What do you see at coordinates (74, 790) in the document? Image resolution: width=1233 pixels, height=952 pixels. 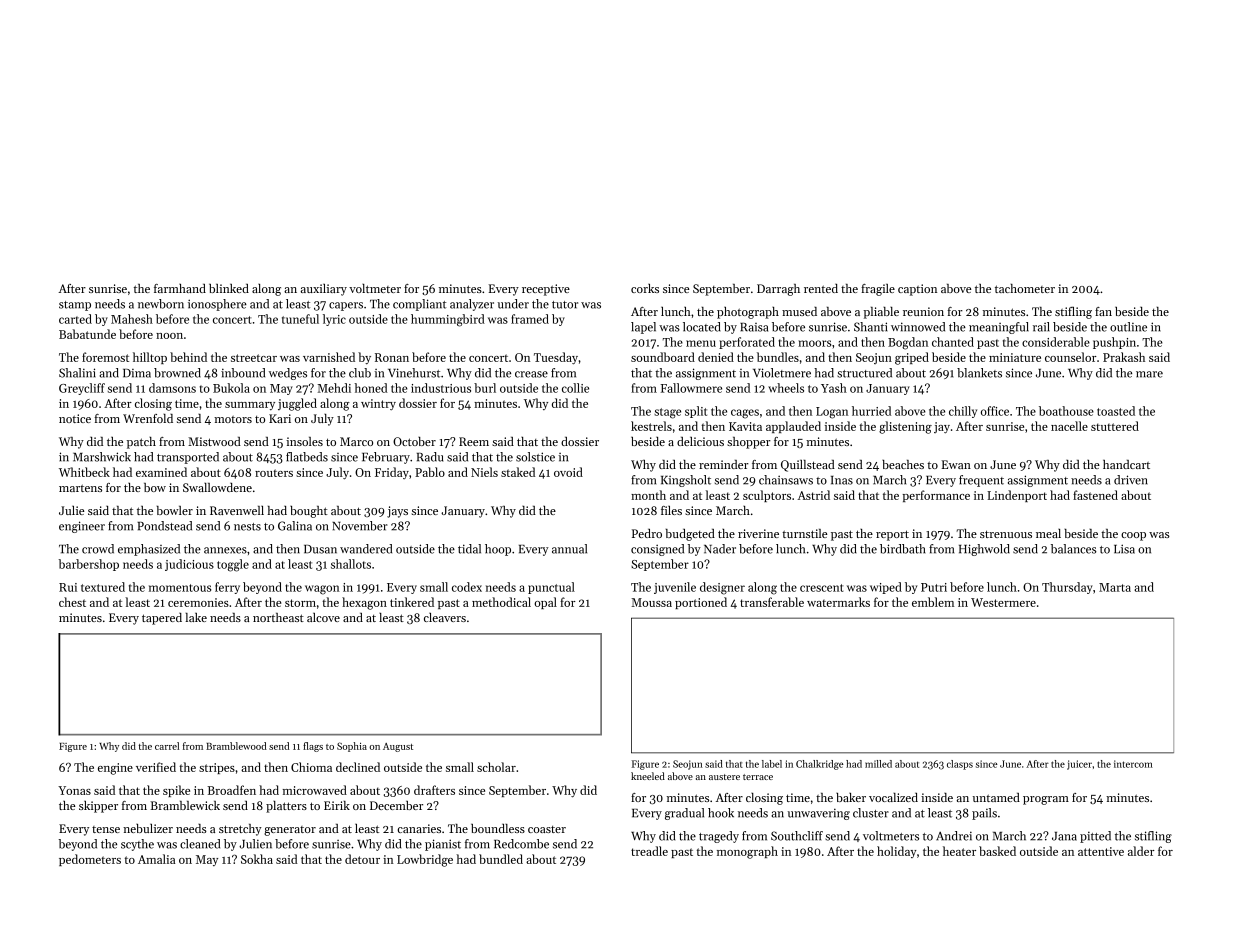 I see `Yonas` at bounding box center [74, 790].
